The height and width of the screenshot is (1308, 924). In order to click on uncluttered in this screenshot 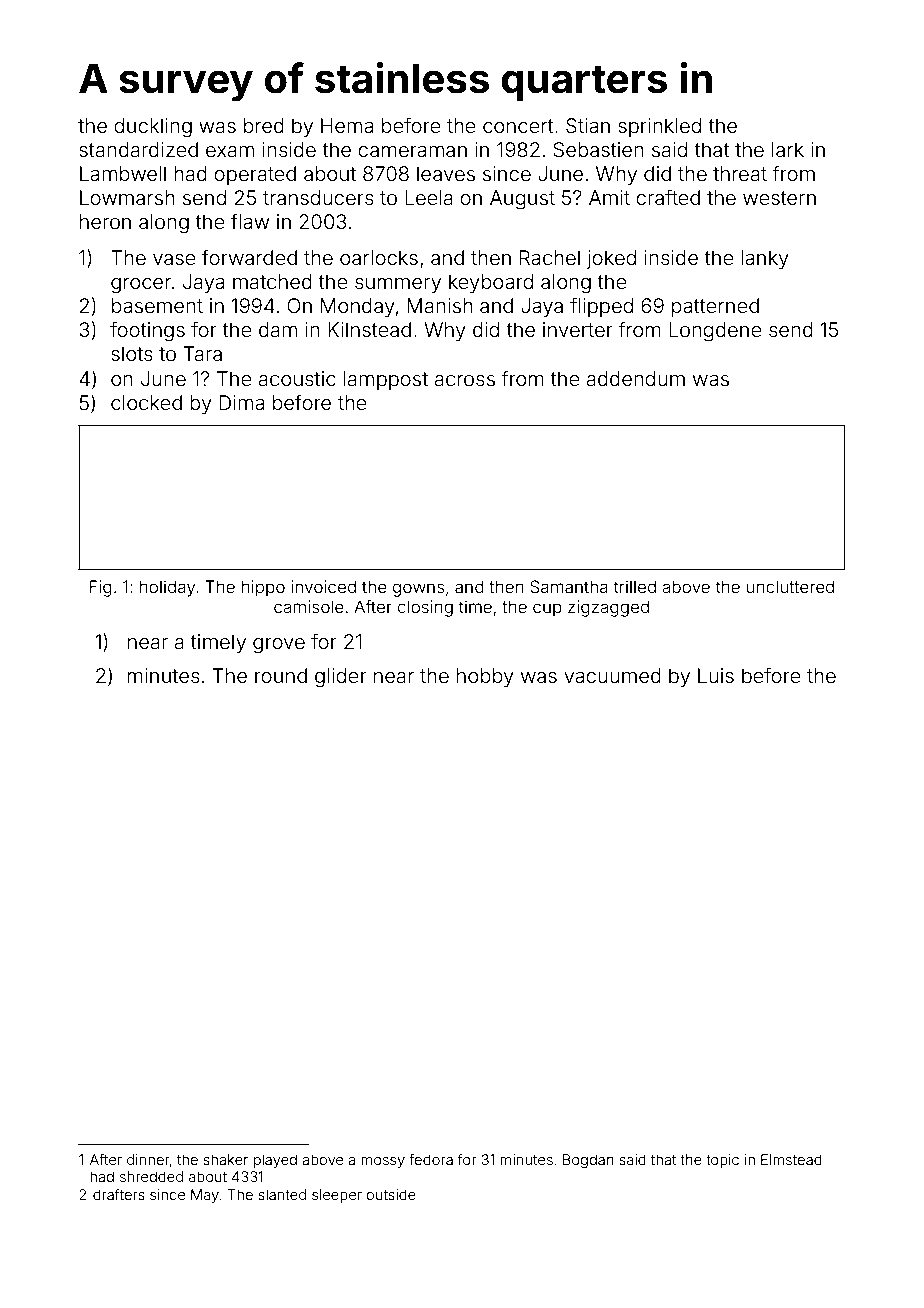, I will do `click(790, 586)`.
